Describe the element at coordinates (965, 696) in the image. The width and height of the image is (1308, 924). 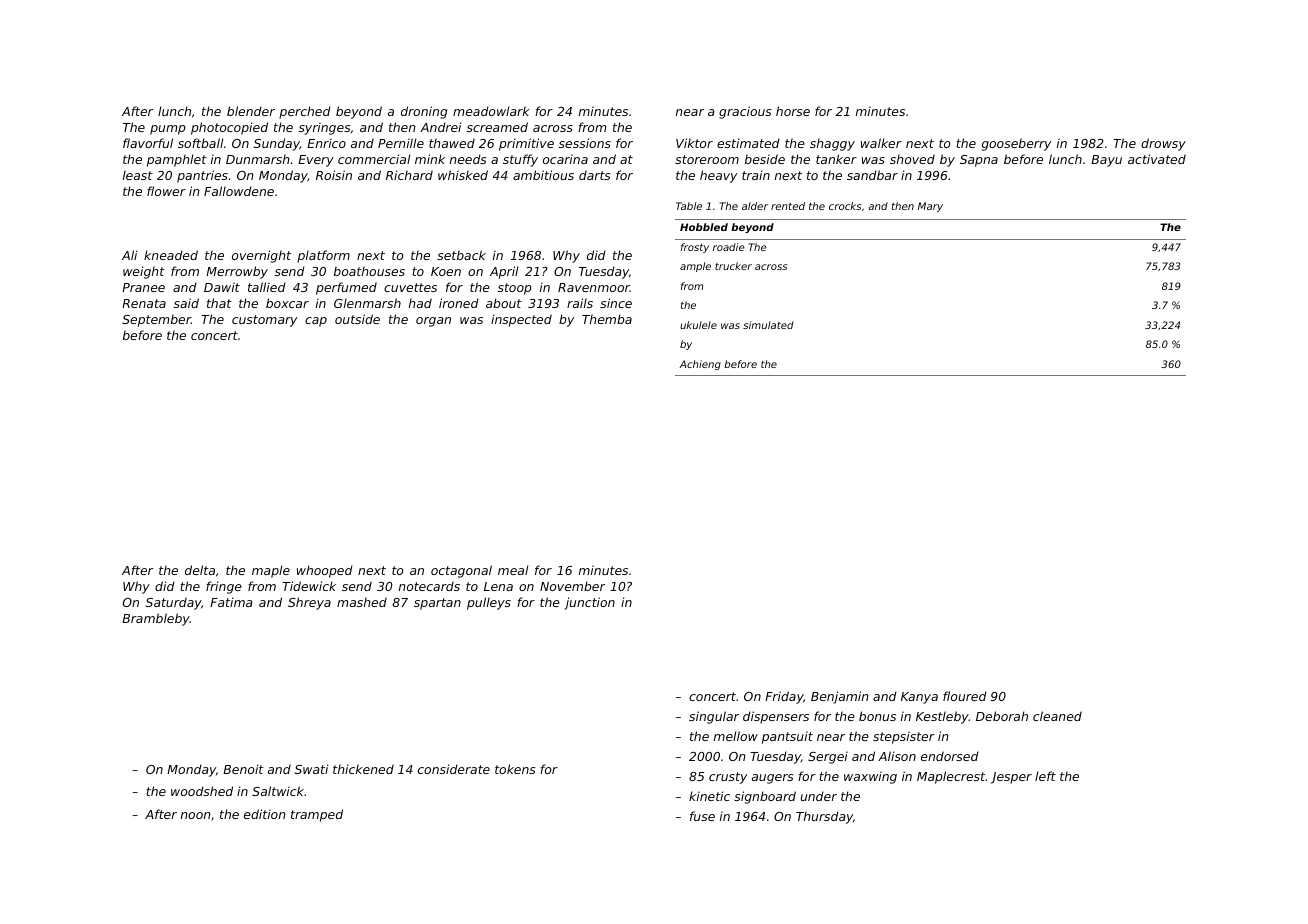
I see `floured` at that location.
